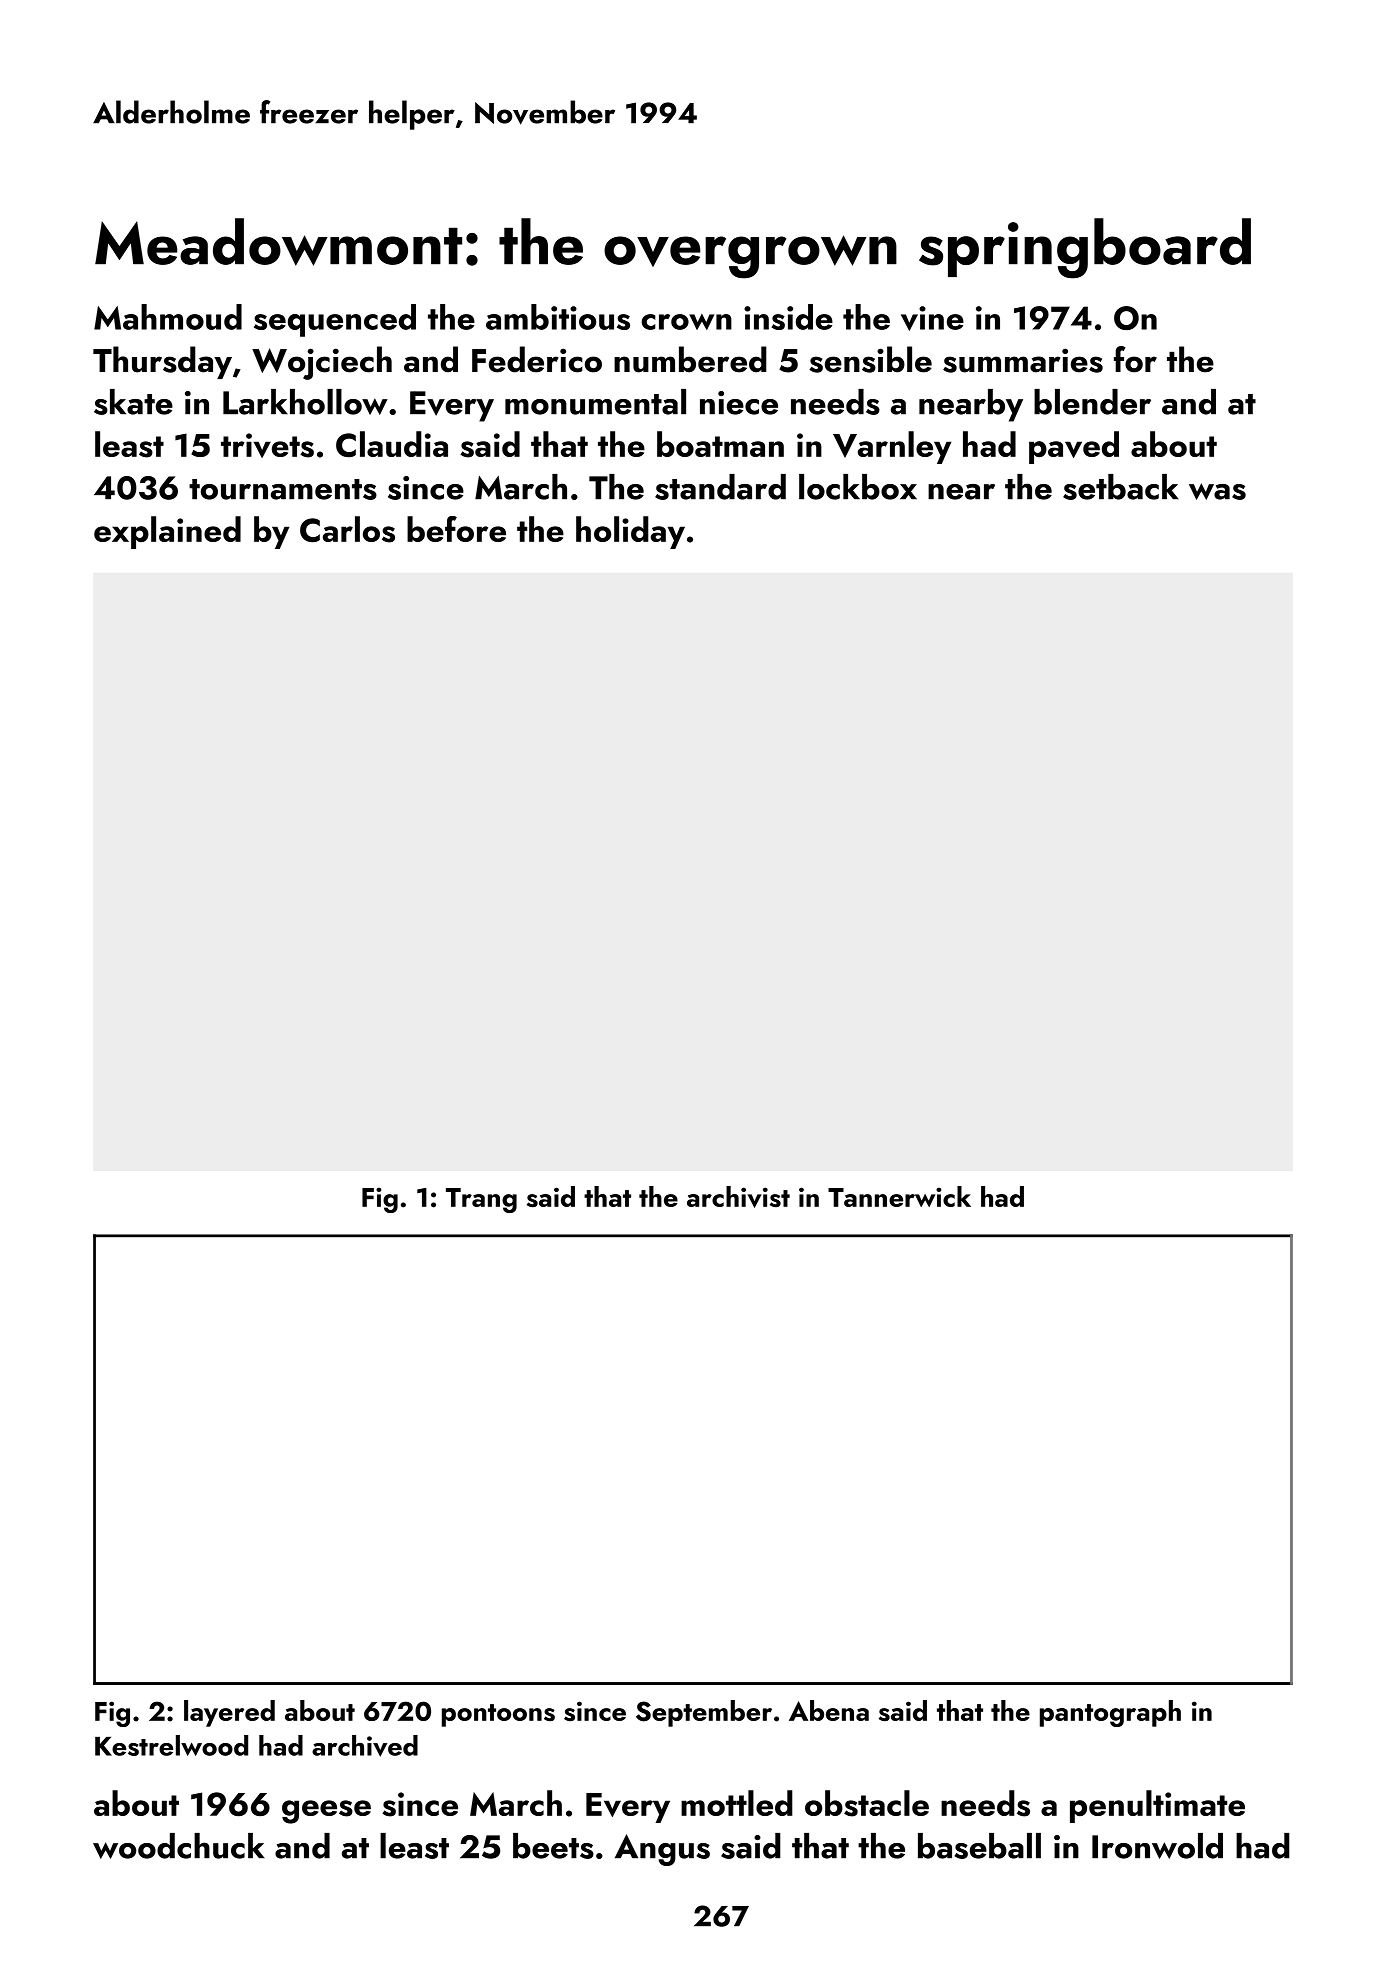  I want to click on September, so click(704, 1713).
